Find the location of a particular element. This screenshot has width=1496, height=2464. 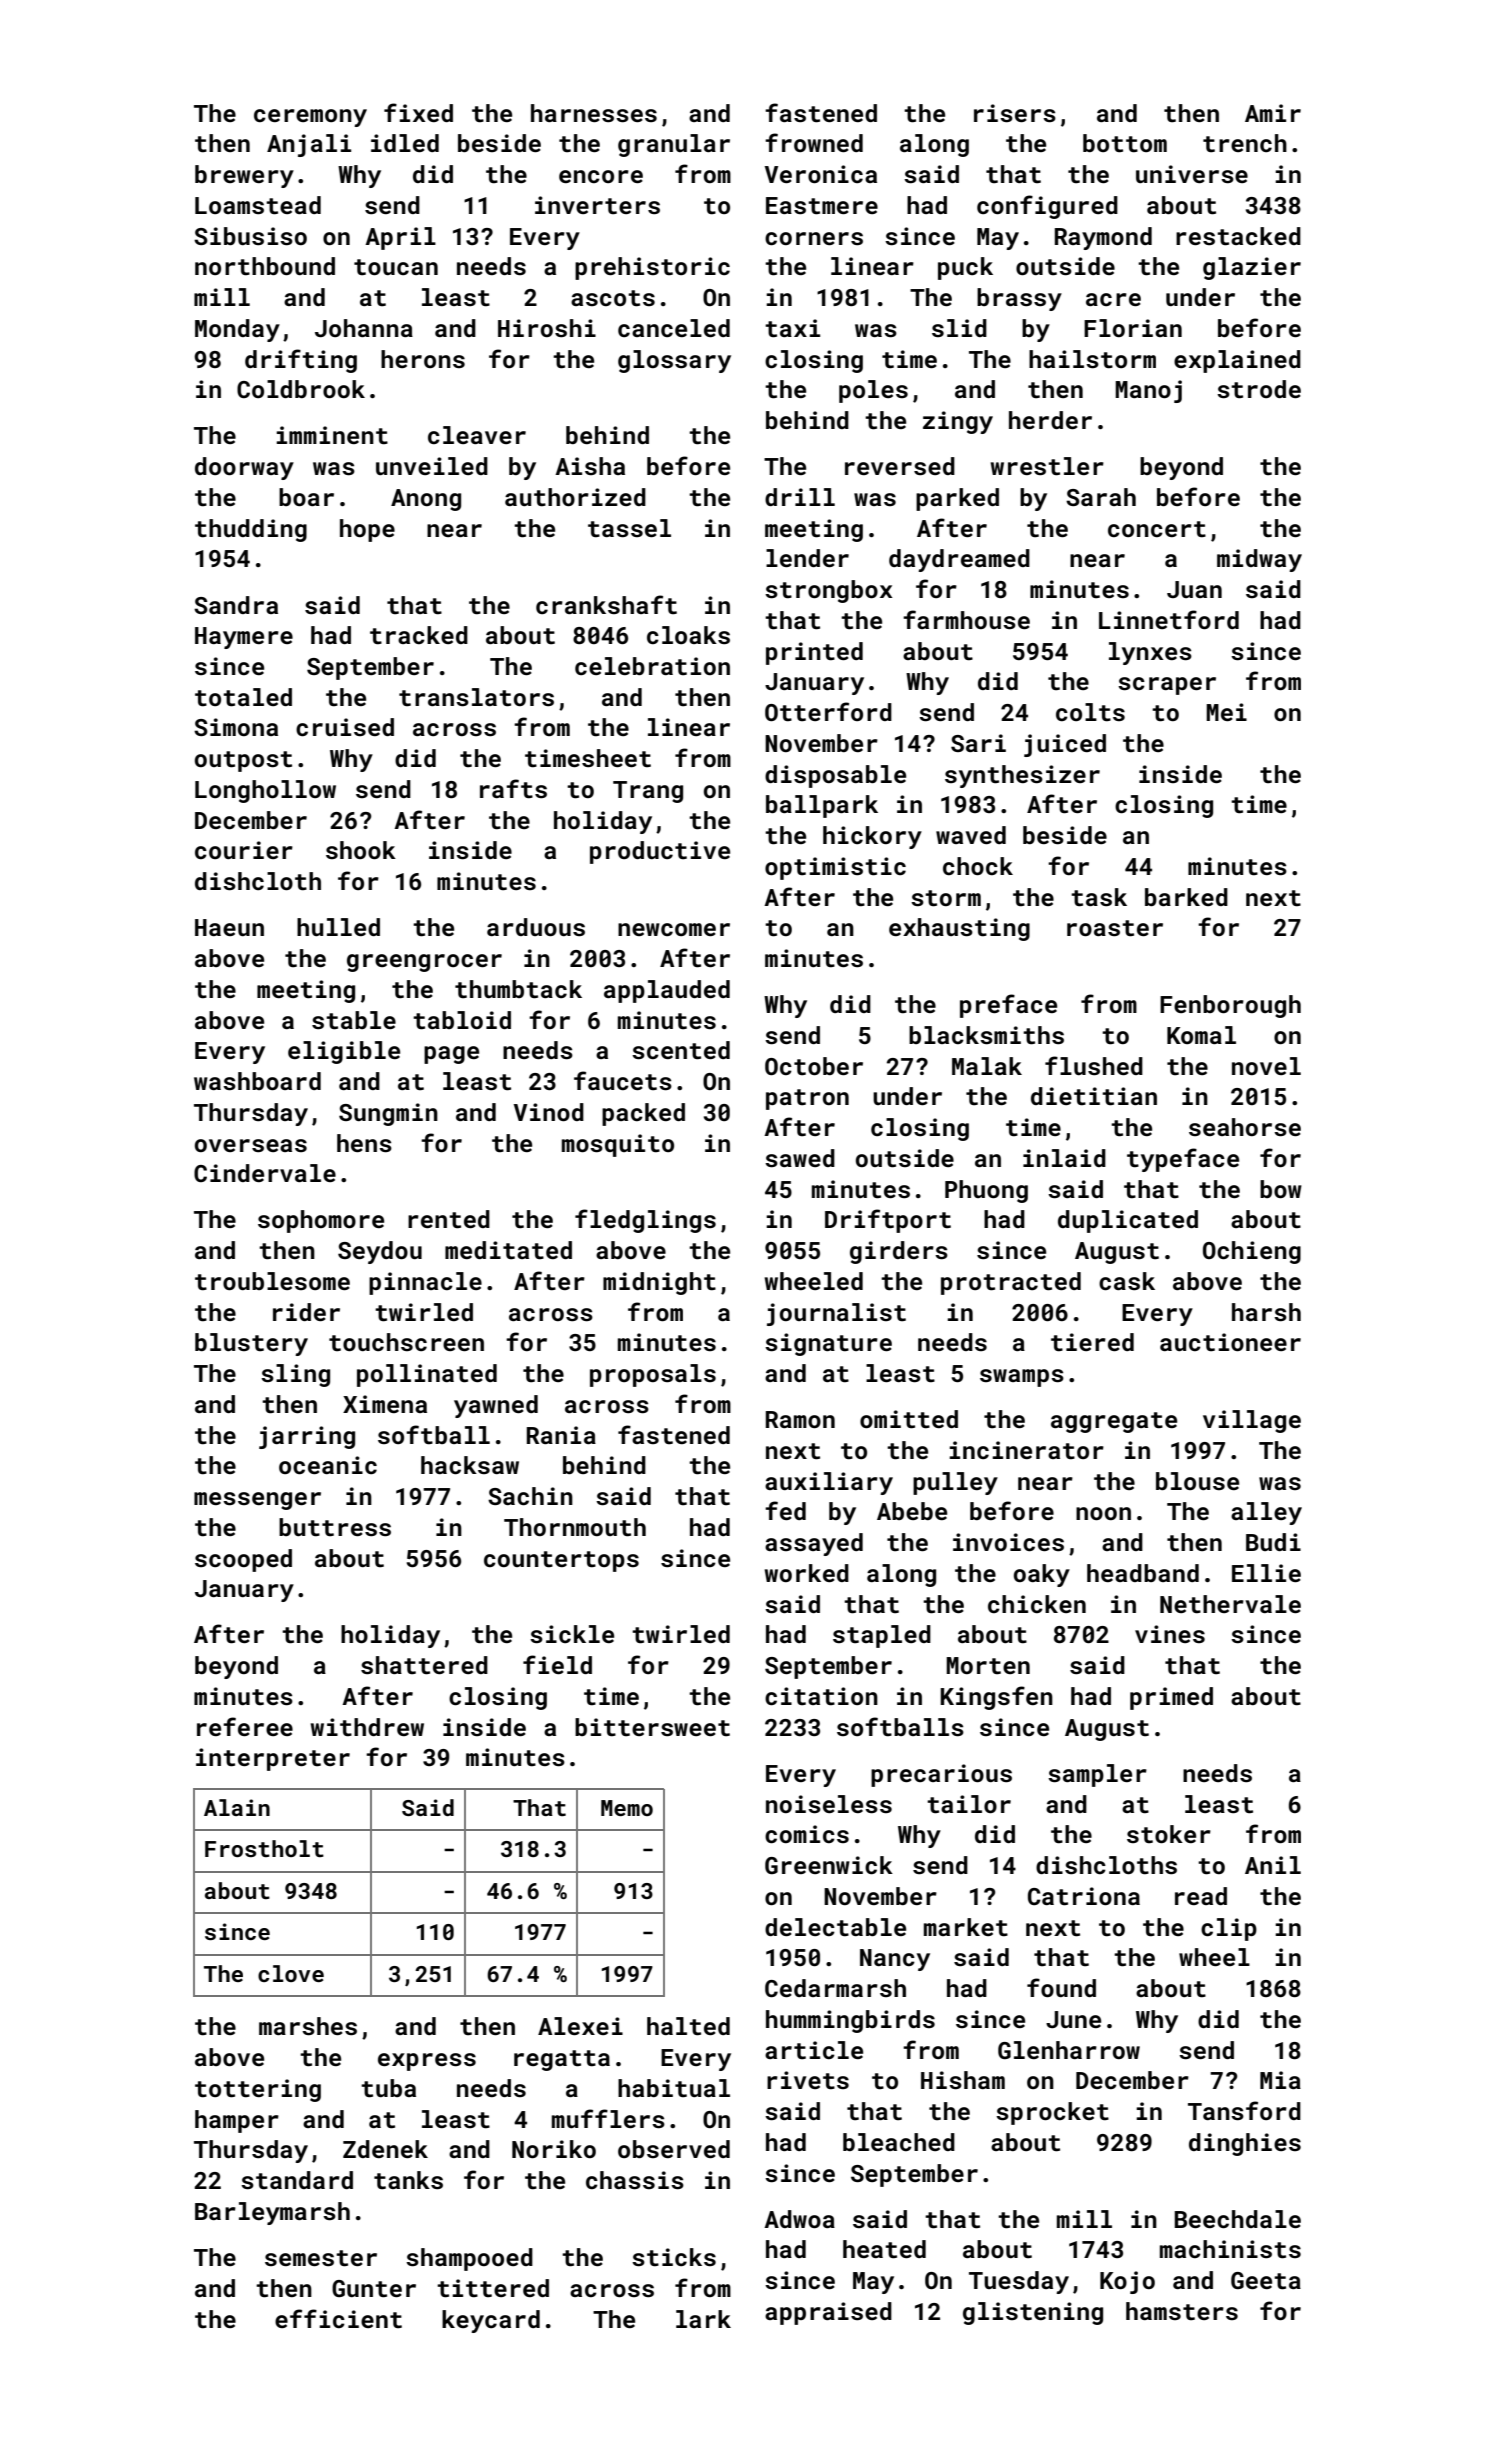

glossary is located at coordinates (674, 361).
